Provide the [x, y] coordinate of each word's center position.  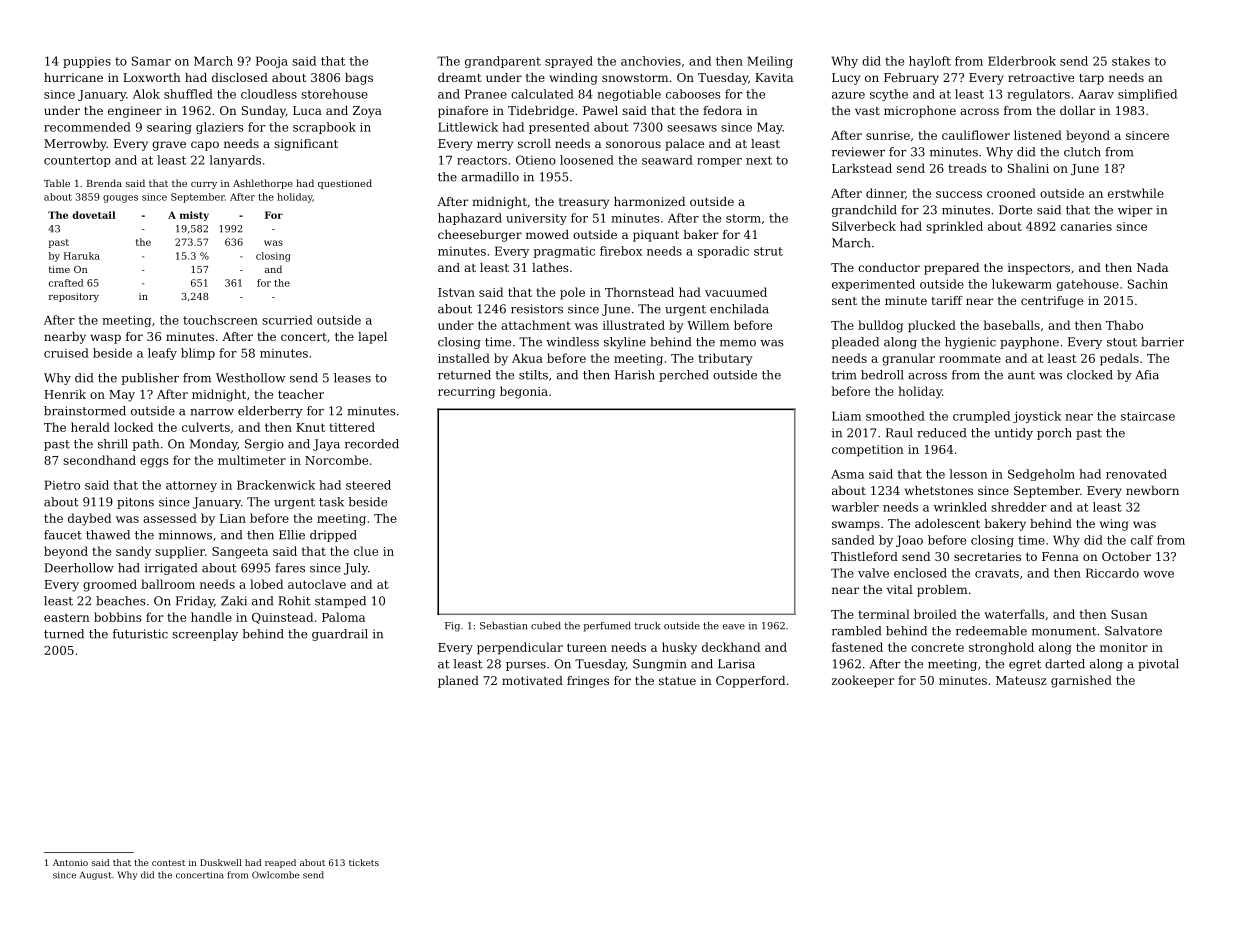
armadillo [490, 177]
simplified [1147, 95]
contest [168, 863]
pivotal [1158, 665]
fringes [588, 682]
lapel [372, 338]
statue [677, 681]
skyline [625, 343]
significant [306, 145]
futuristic [140, 634]
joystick [1037, 417]
